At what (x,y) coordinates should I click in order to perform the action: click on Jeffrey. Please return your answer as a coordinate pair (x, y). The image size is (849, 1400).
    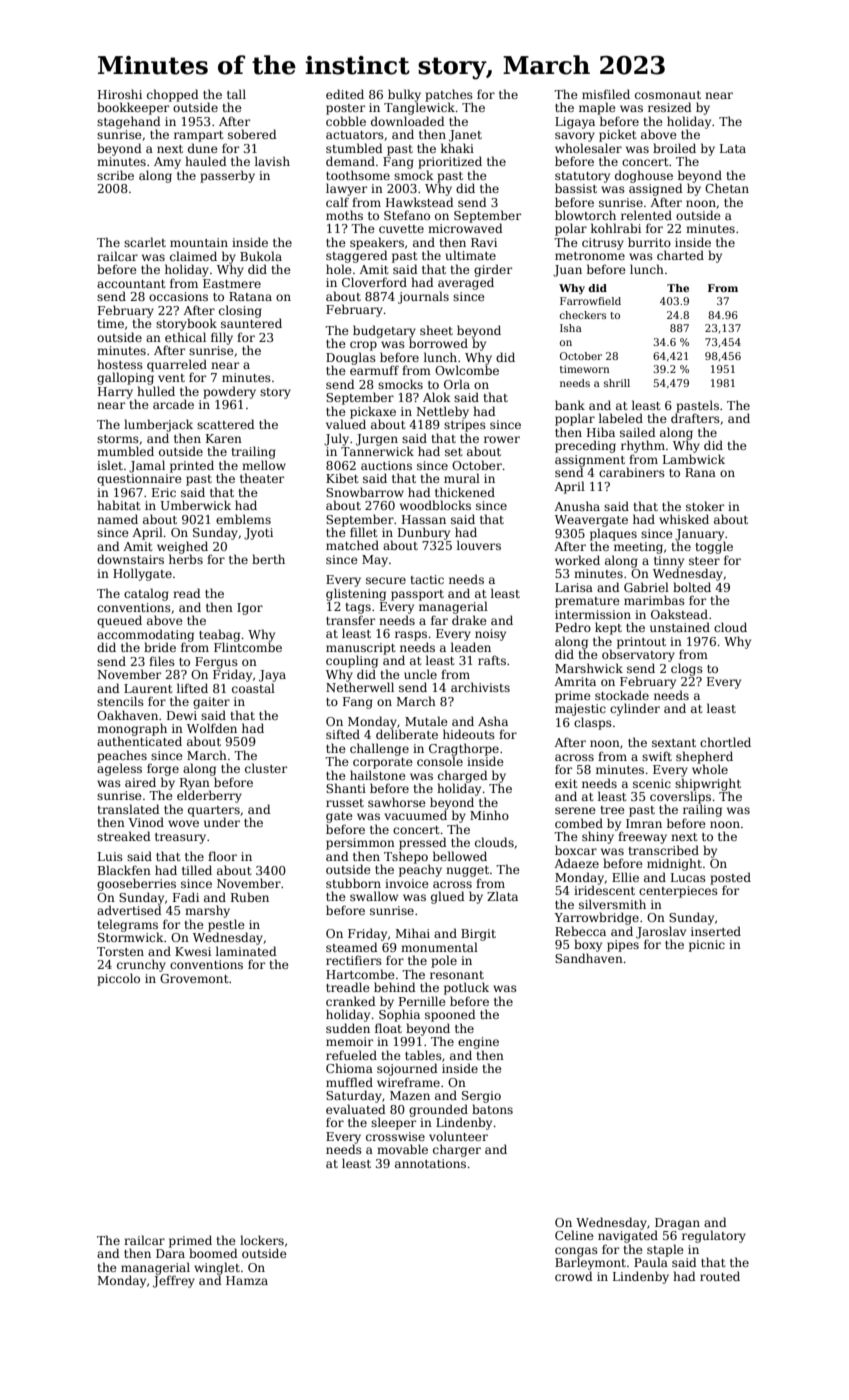
    Looking at the image, I should click on (174, 1281).
